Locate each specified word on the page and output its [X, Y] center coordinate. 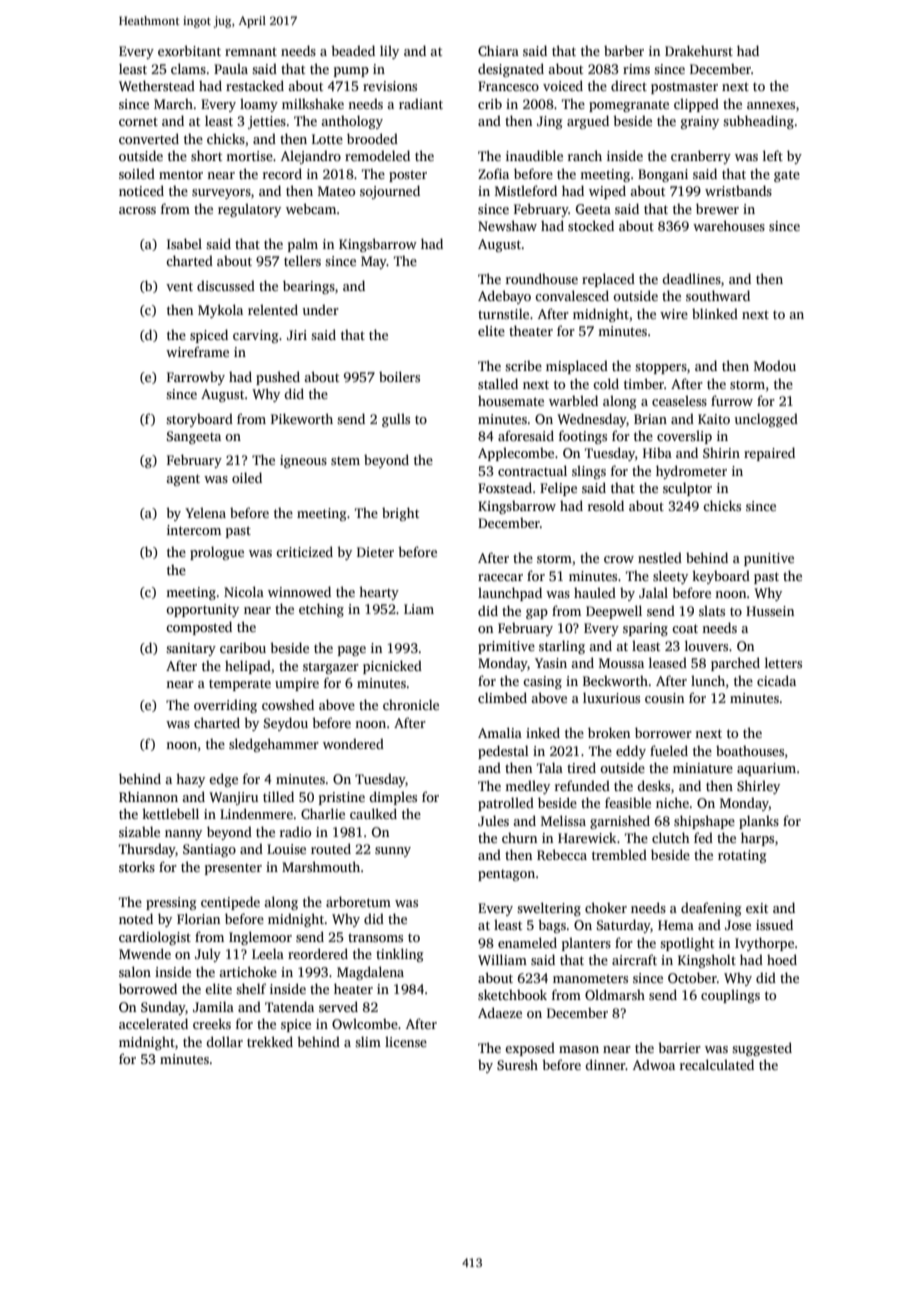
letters [783, 662]
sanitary [191, 649]
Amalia [500, 732]
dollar [225, 1041]
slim [368, 1041]
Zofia [493, 173]
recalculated [717, 1064]
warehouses [729, 225]
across [137, 210]
